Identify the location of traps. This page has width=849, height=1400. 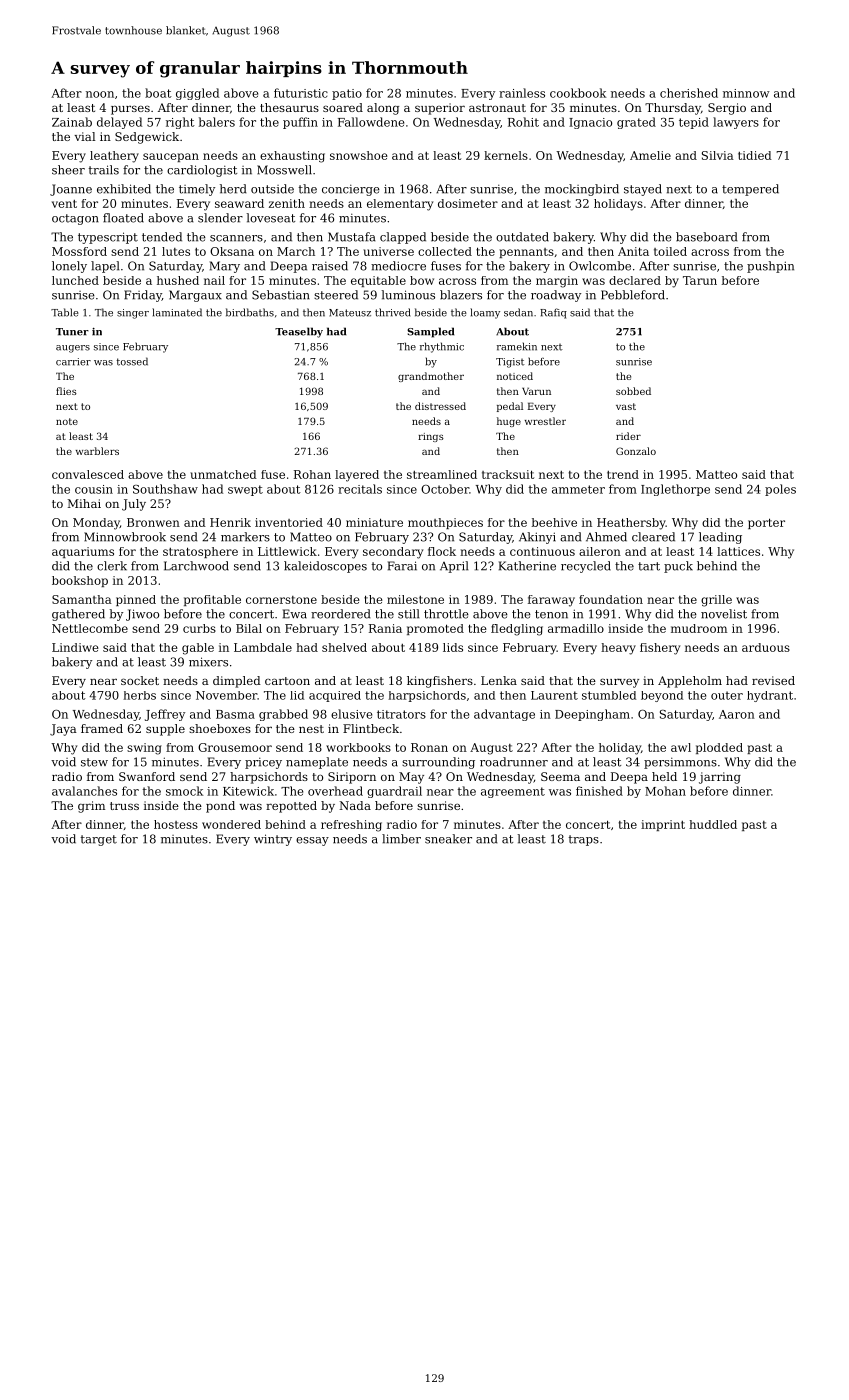
(584, 840).
